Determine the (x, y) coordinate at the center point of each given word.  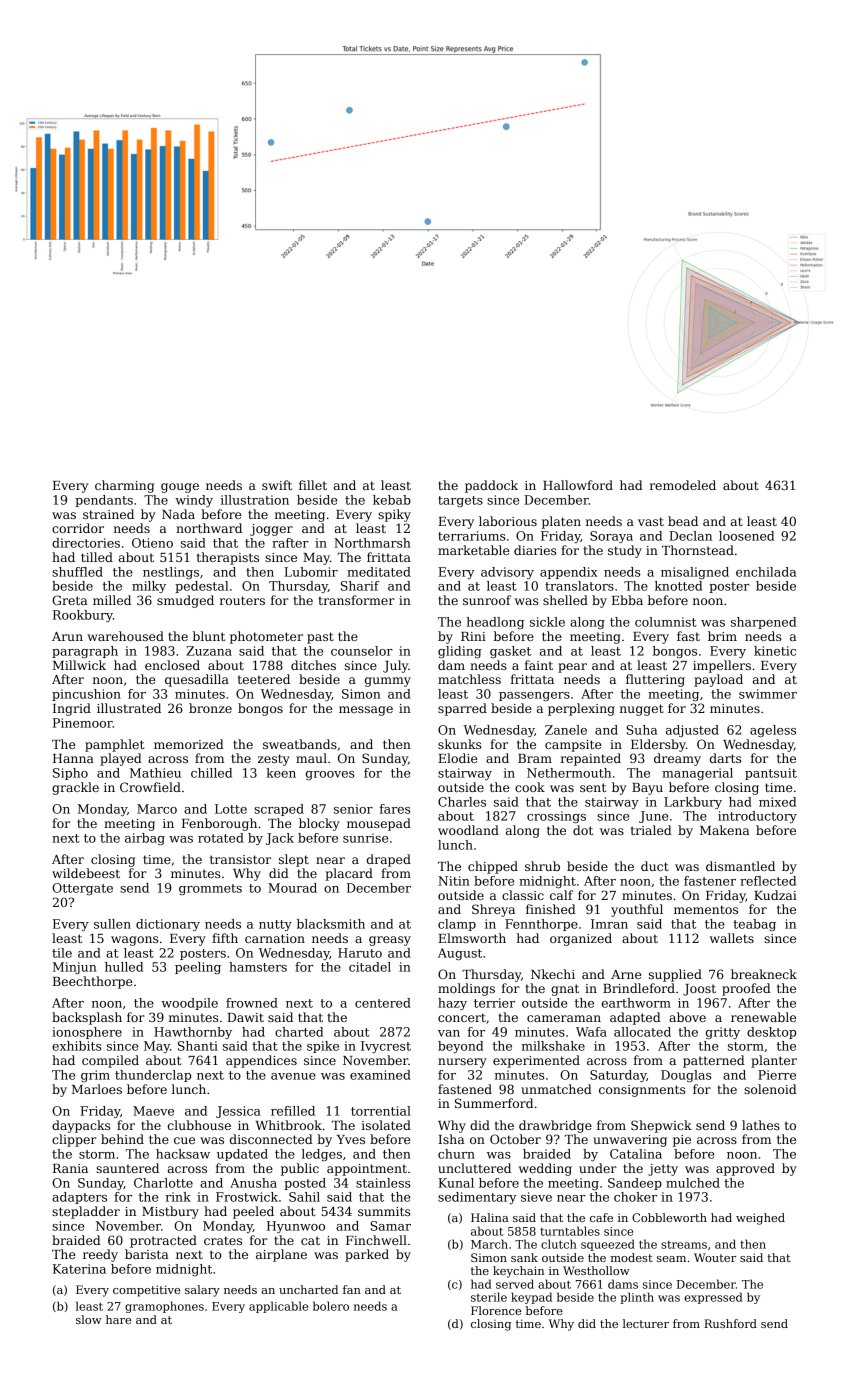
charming (124, 486)
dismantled (740, 866)
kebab (392, 500)
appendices (261, 1061)
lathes (761, 1125)
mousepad (379, 824)
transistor (240, 859)
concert (462, 1017)
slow (89, 1319)
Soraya (611, 537)
